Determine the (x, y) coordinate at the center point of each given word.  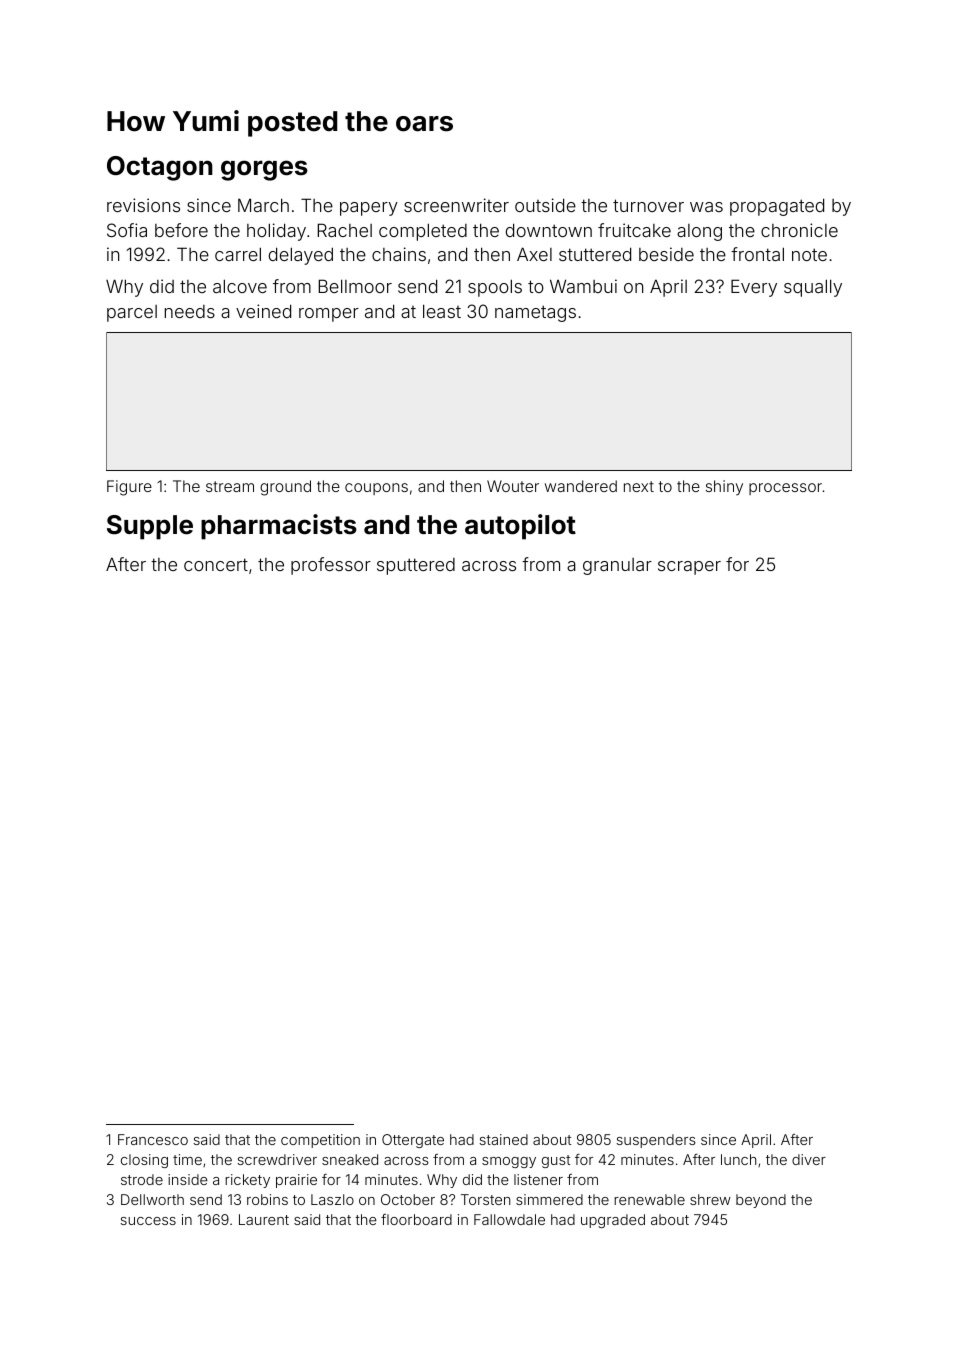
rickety (247, 1181)
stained (503, 1139)
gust (556, 1161)
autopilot (520, 527)
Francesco (153, 1139)
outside (545, 205)
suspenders (656, 1141)
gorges (264, 170)
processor (785, 489)
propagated (777, 207)
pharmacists (279, 527)
